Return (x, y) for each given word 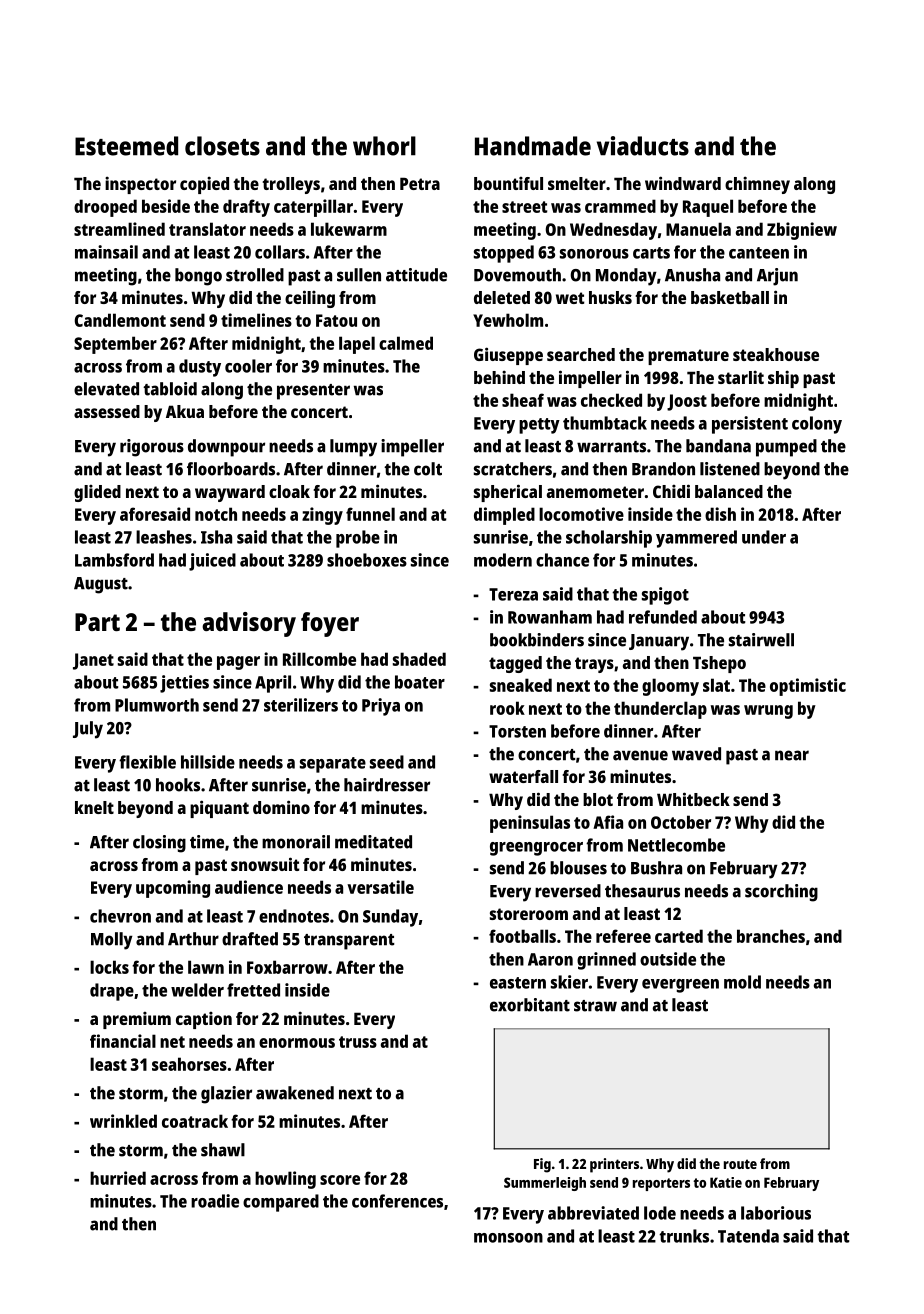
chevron (120, 916)
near (792, 755)
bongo (198, 277)
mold (742, 982)
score (340, 1180)
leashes (164, 537)
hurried (118, 1178)
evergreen (680, 986)
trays (594, 665)
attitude (416, 275)
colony (817, 425)
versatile (380, 887)
